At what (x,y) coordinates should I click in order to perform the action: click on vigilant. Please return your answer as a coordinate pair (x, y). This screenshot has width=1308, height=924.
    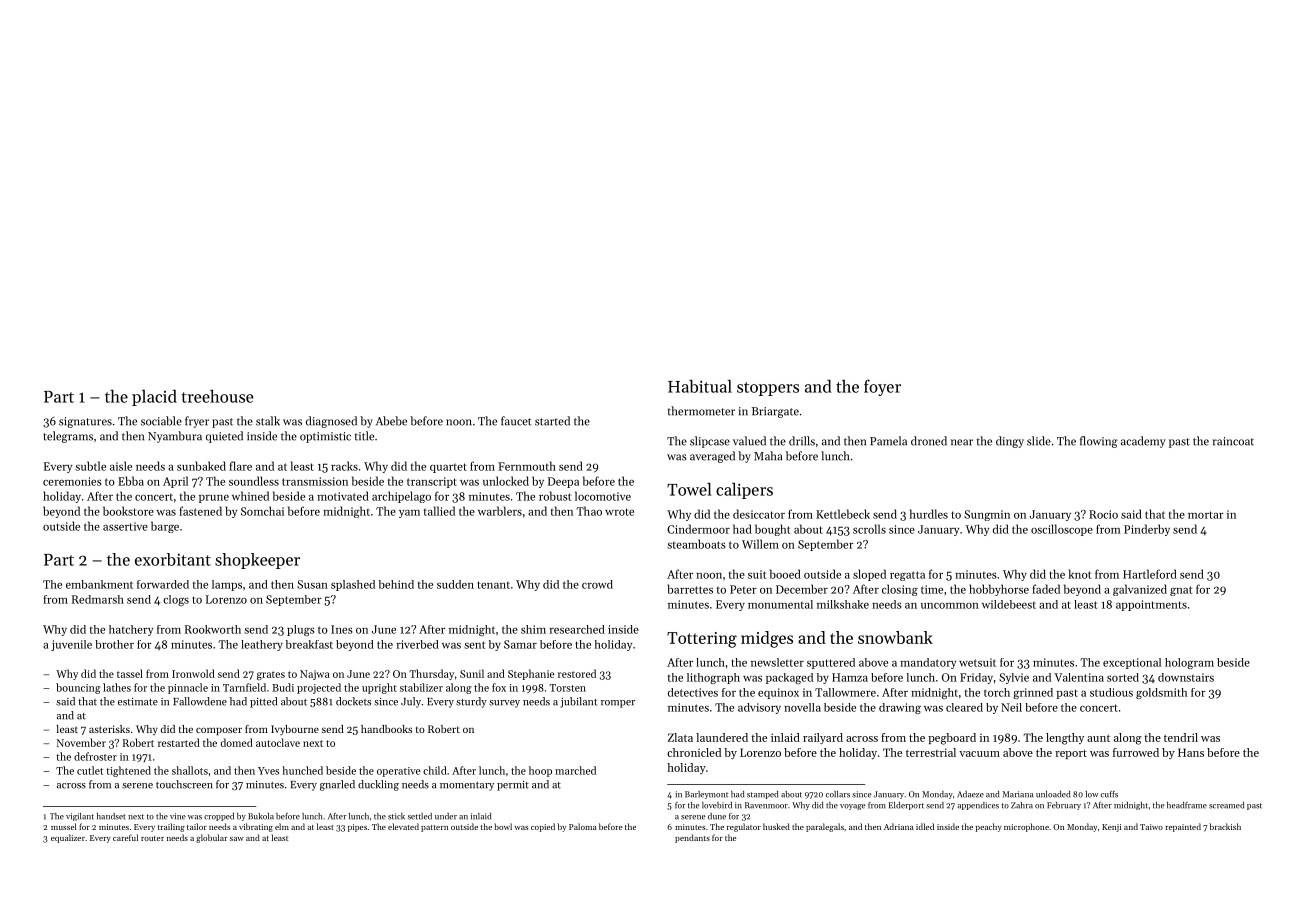
    Looking at the image, I should click on (80, 817).
